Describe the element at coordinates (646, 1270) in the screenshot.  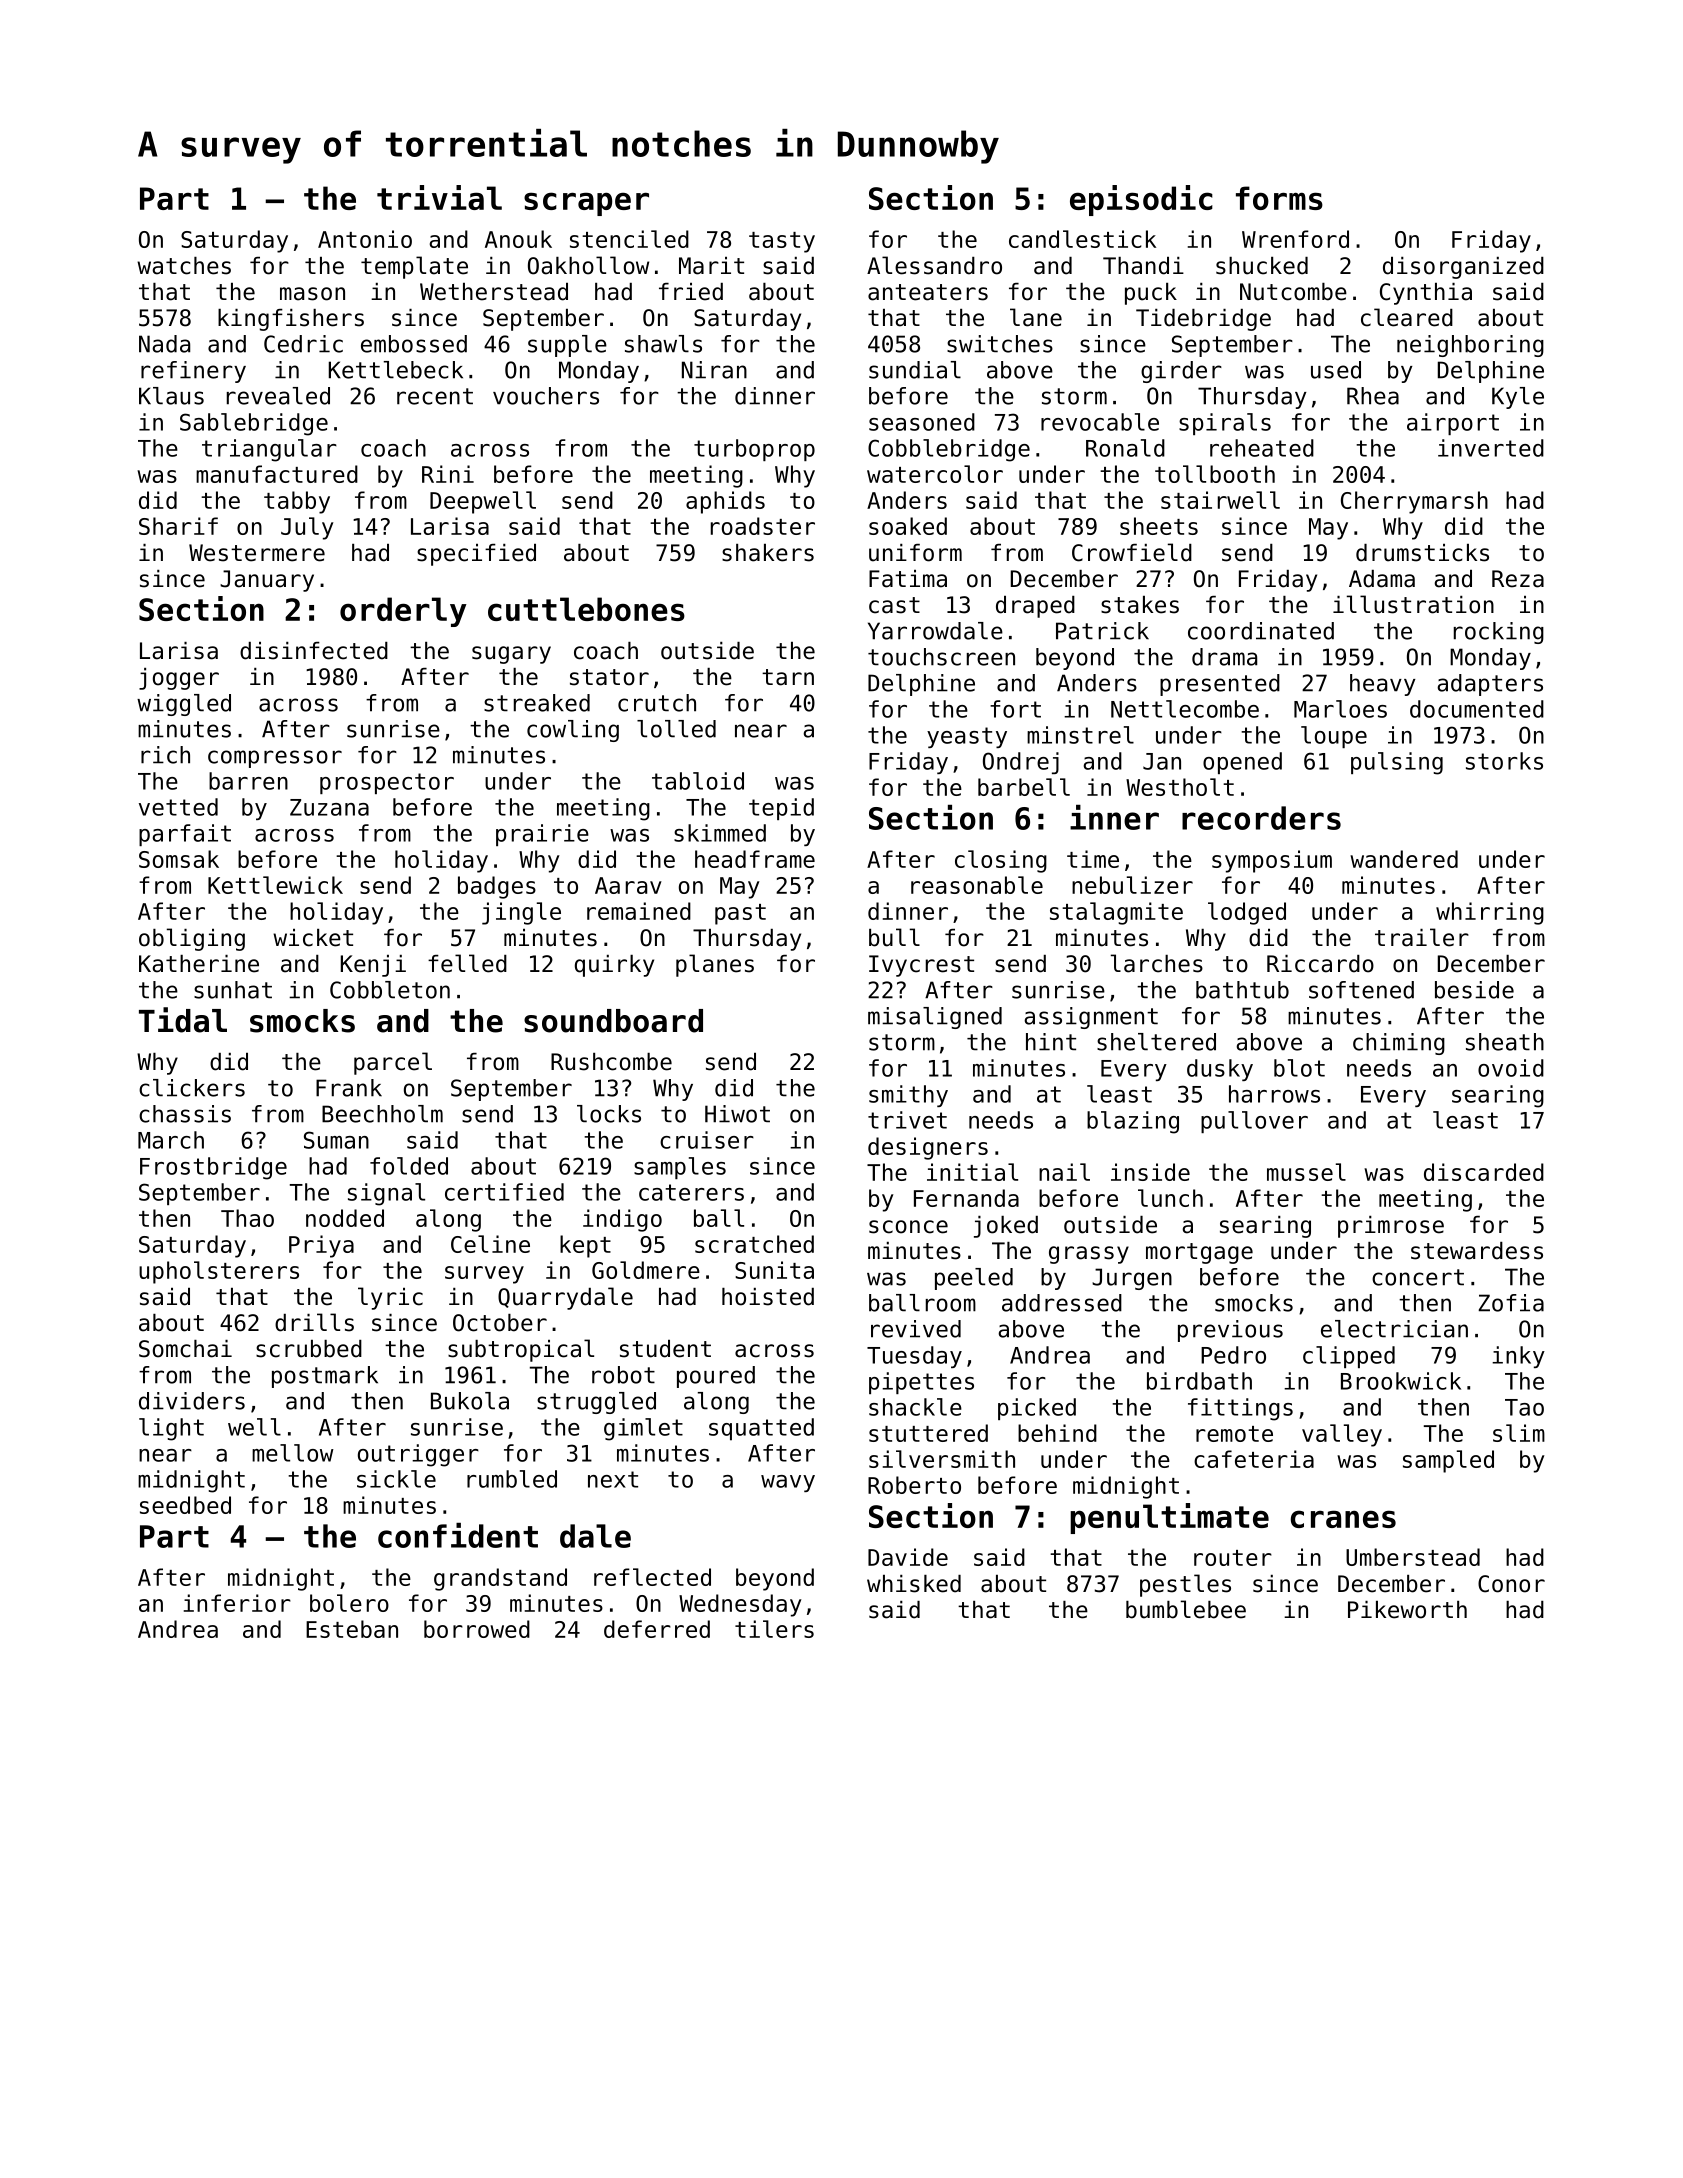
I see `Goldmere` at that location.
